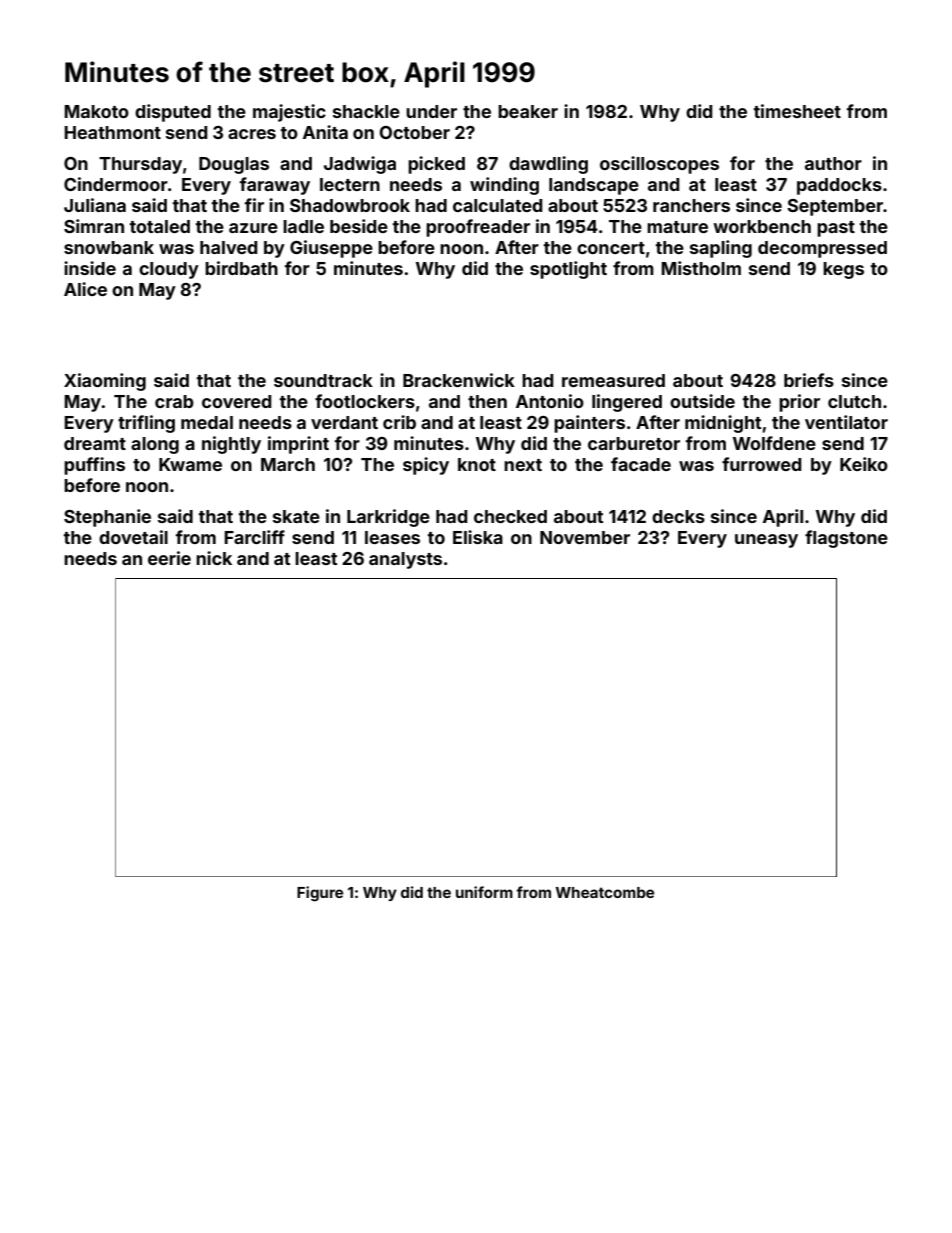  I want to click on beside, so click(359, 226).
